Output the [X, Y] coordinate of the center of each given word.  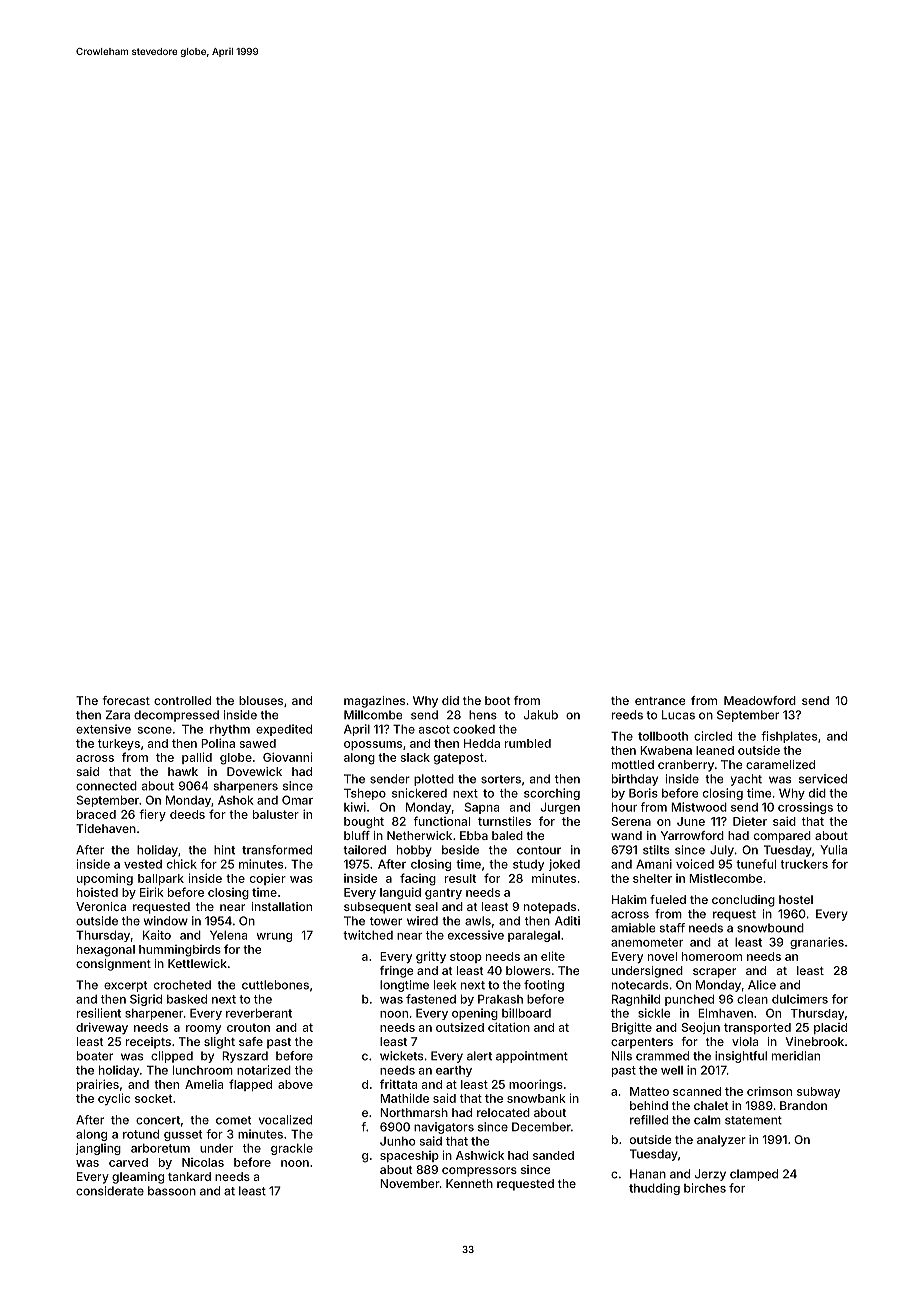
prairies [98, 1085]
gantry [443, 894]
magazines [374, 702]
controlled [182, 700]
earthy [454, 1071]
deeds [187, 814]
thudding [654, 1189]
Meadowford [760, 700]
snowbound [770, 928]
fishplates [789, 737]
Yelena [228, 935]
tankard [189, 1176]
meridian [796, 1056]
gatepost [459, 759]
